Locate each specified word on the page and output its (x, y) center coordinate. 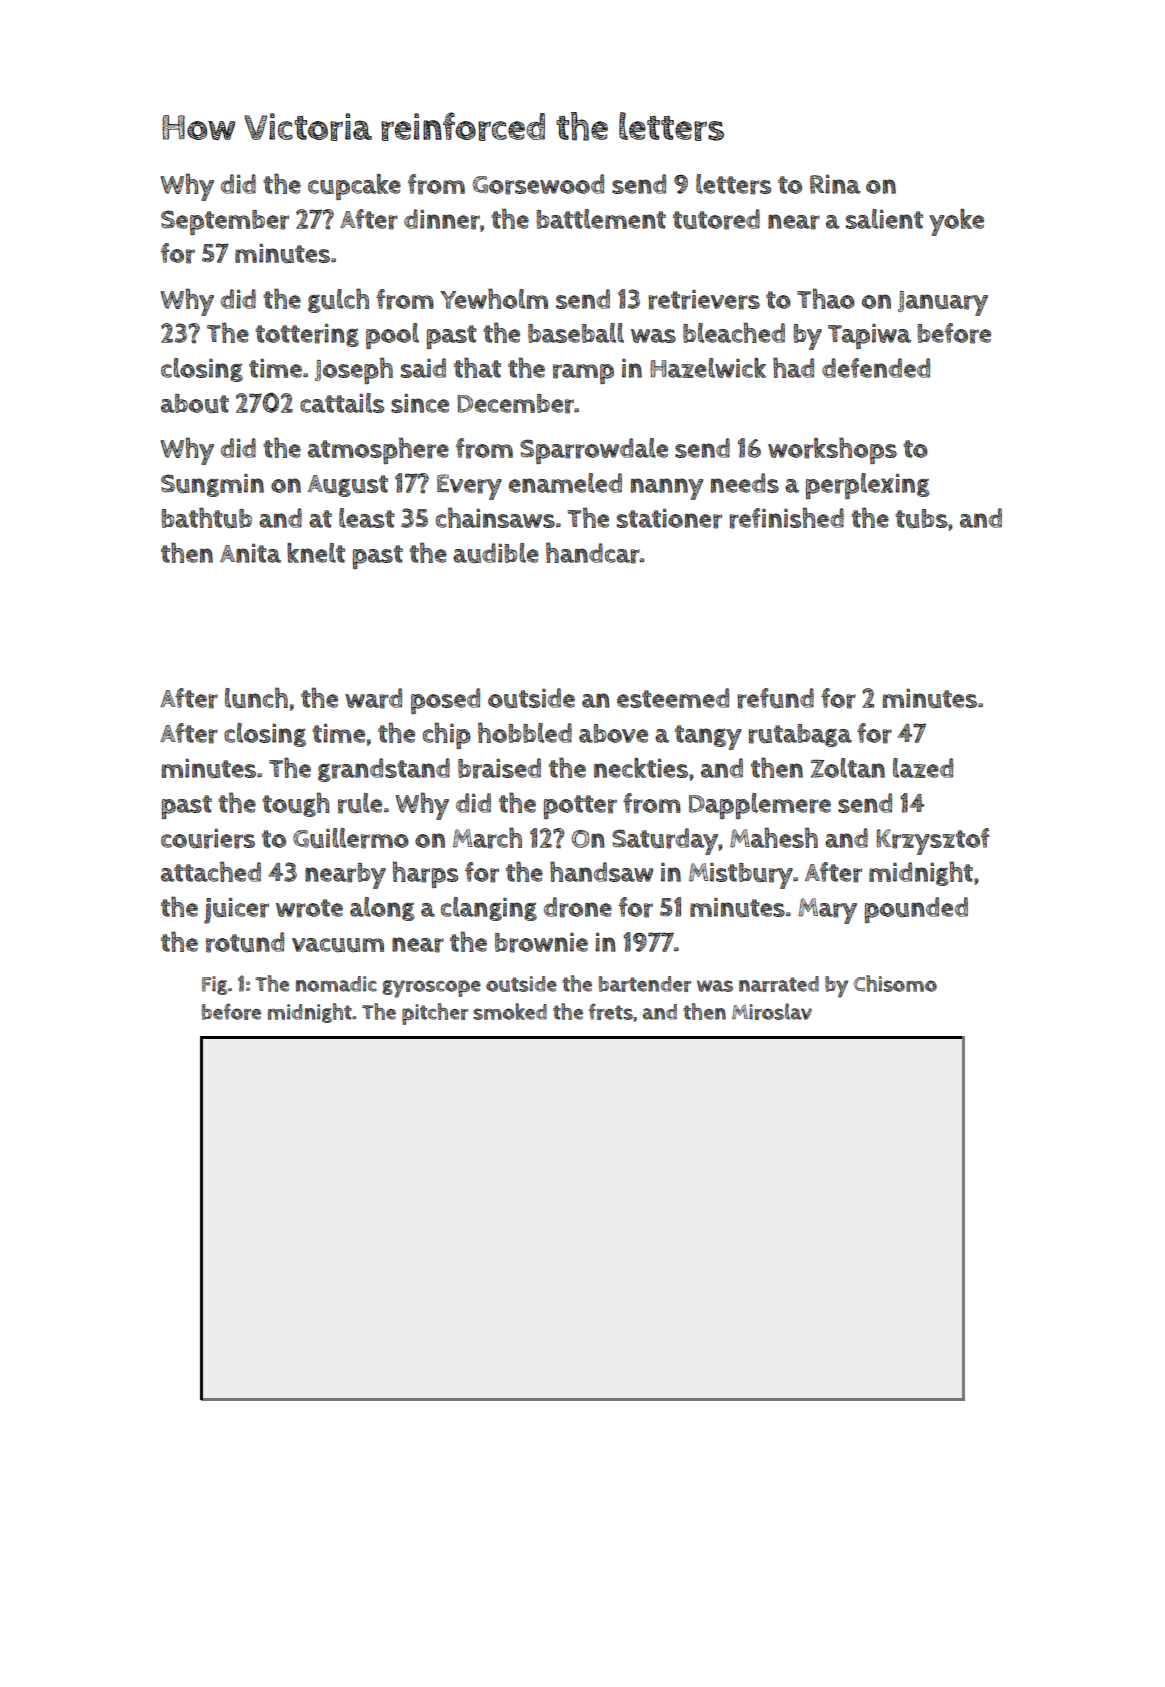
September (225, 222)
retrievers (704, 299)
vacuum (338, 945)
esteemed (673, 698)
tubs (921, 518)
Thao (826, 298)
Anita (250, 553)
